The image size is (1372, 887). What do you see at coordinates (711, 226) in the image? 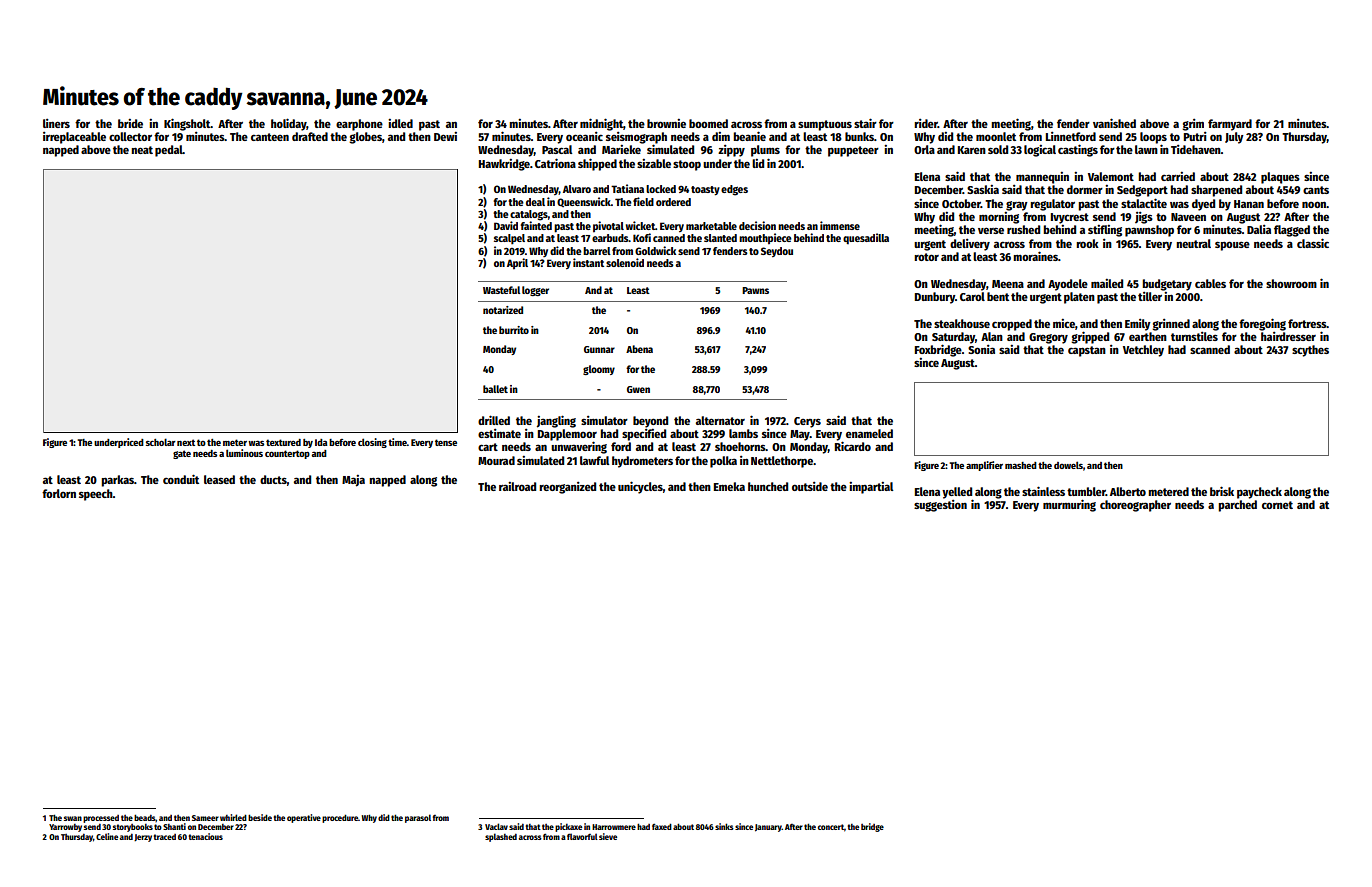
I see `marketable` at bounding box center [711, 226].
